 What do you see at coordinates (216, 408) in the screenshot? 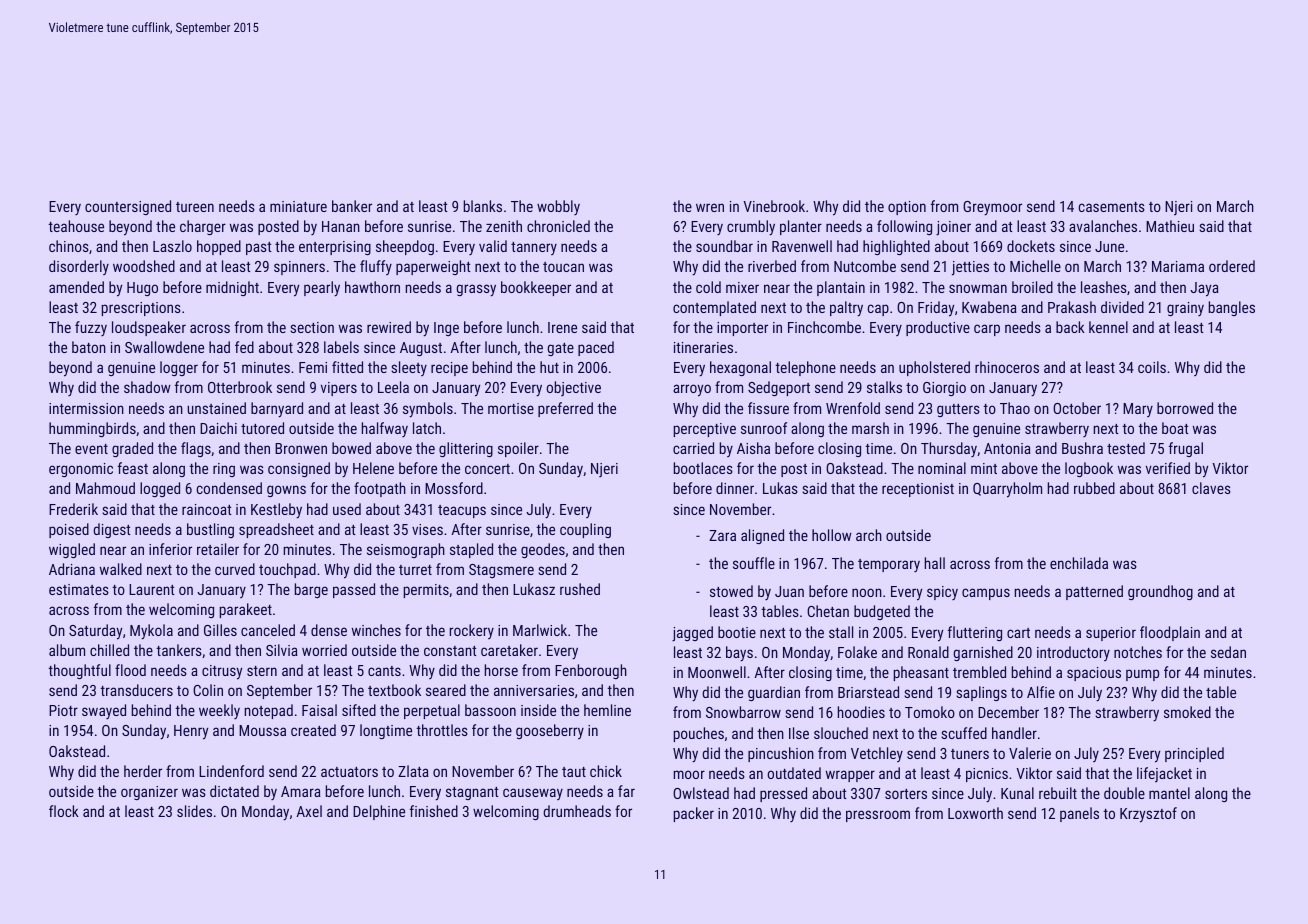
I see `unstained` at bounding box center [216, 408].
